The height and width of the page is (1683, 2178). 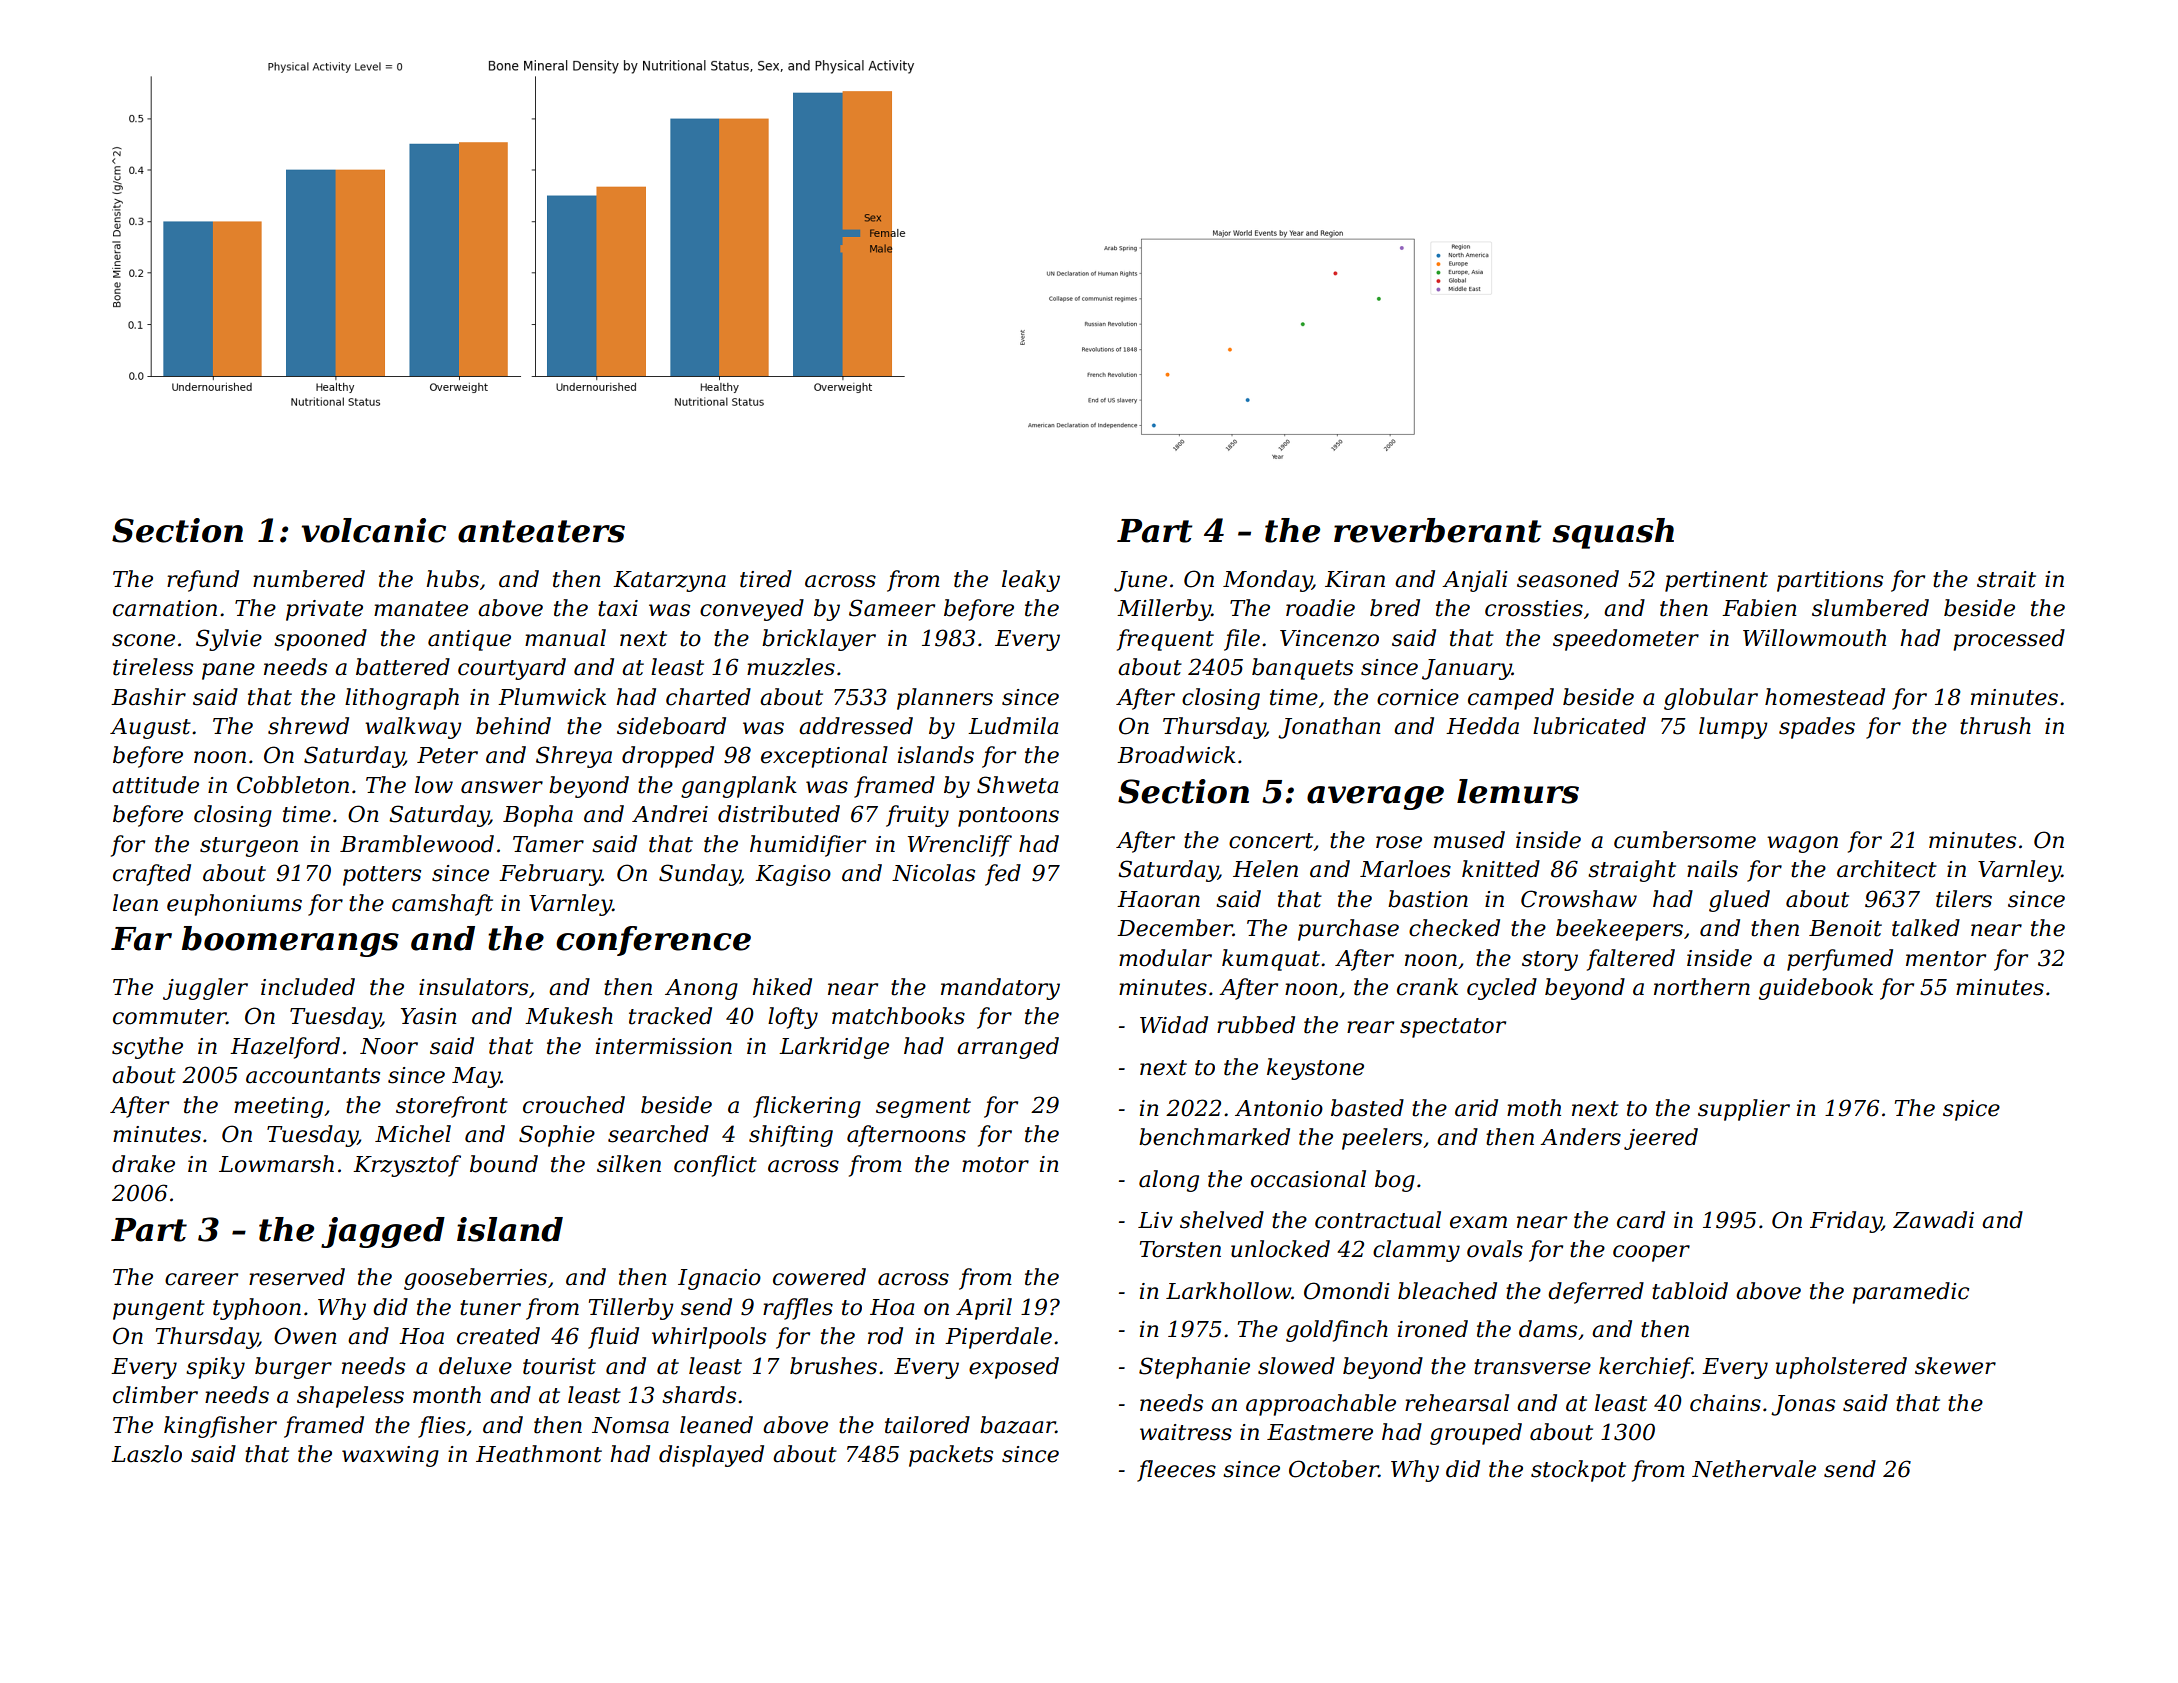 I want to click on reverberant, so click(x=1437, y=530).
